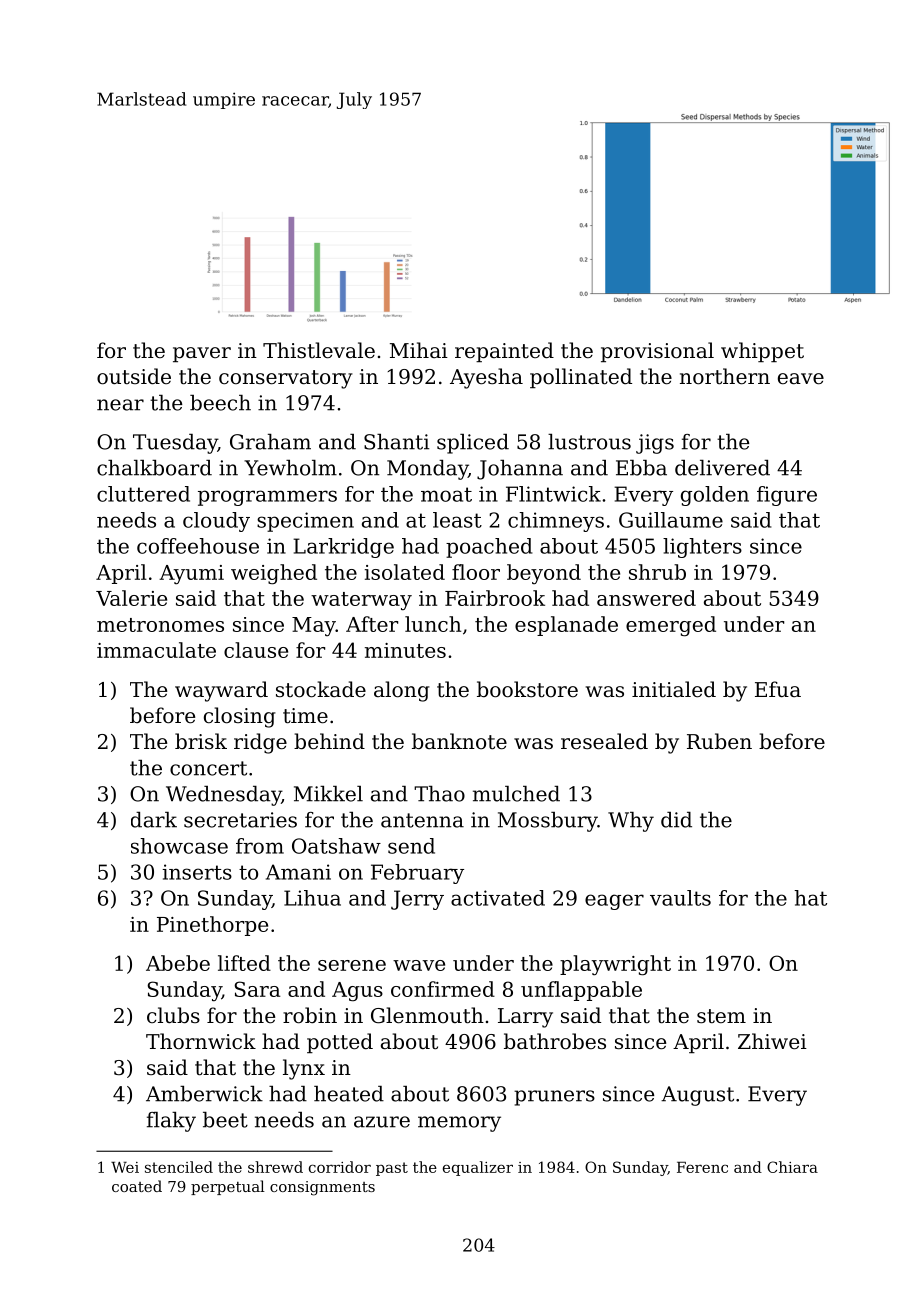 This screenshot has width=924, height=1311. I want to click on near, so click(120, 405).
